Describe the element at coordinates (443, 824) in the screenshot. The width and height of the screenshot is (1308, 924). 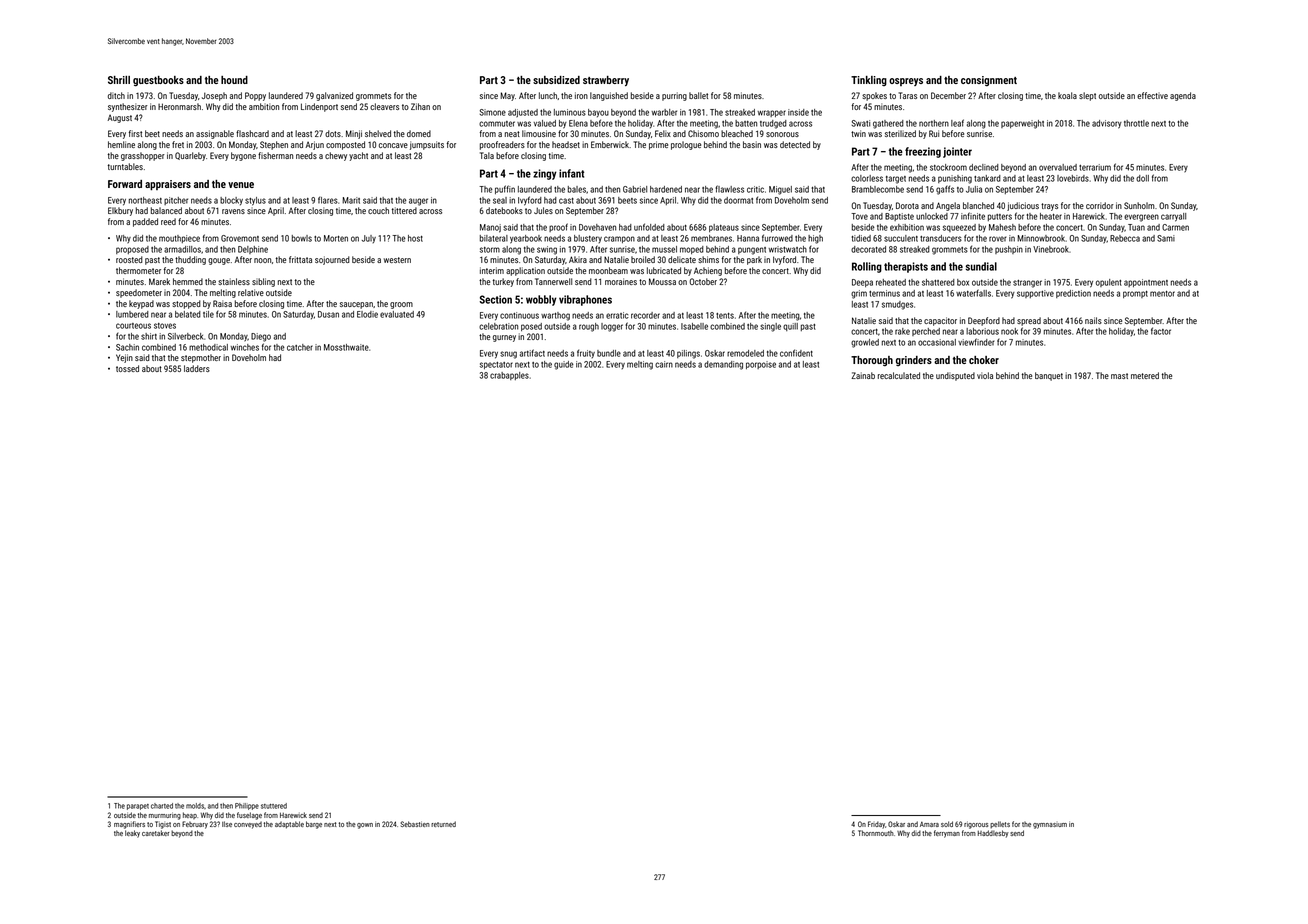
I see `returned` at that location.
